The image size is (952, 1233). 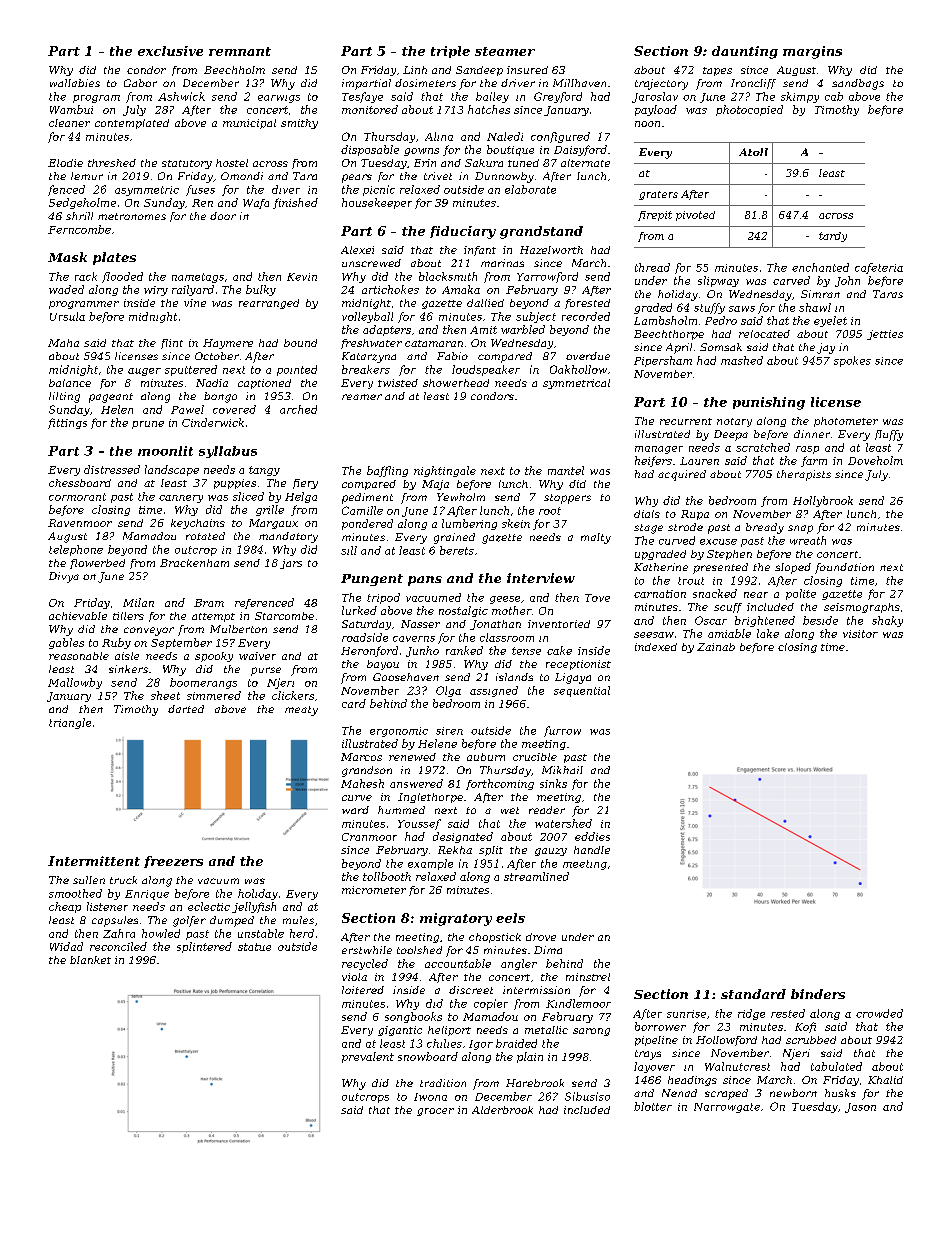 What do you see at coordinates (808, 540) in the image?
I see `wreath` at bounding box center [808, 540].
